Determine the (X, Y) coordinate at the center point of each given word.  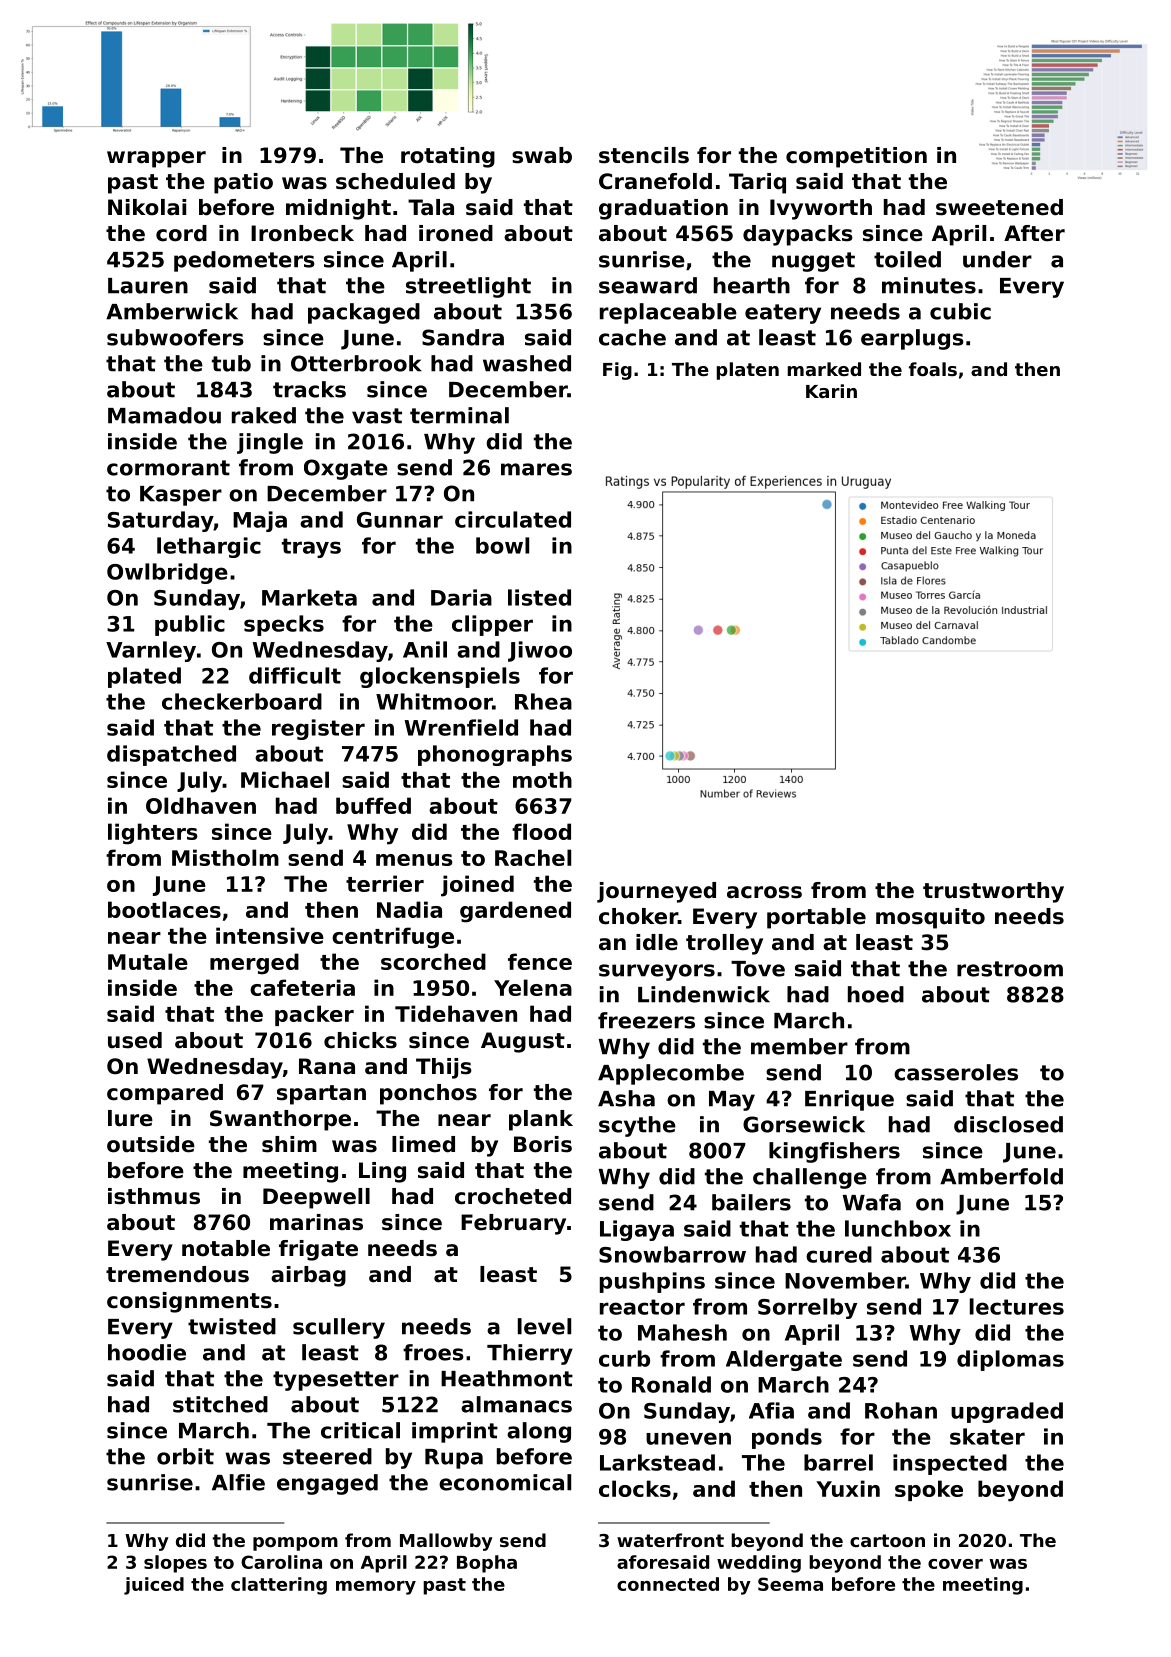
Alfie (238, 1482)
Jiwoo (540, 651)
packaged (364, 313)
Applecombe (671, 1074)
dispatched (171, 755)
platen (748, 371)
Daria (461, 597)
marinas (316, 1222)
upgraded (1007, 1412)
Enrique (849, 1100)
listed (539, 597)
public (190, 625)
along (539, 1432)
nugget (813, 262)
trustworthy (993, 892)
